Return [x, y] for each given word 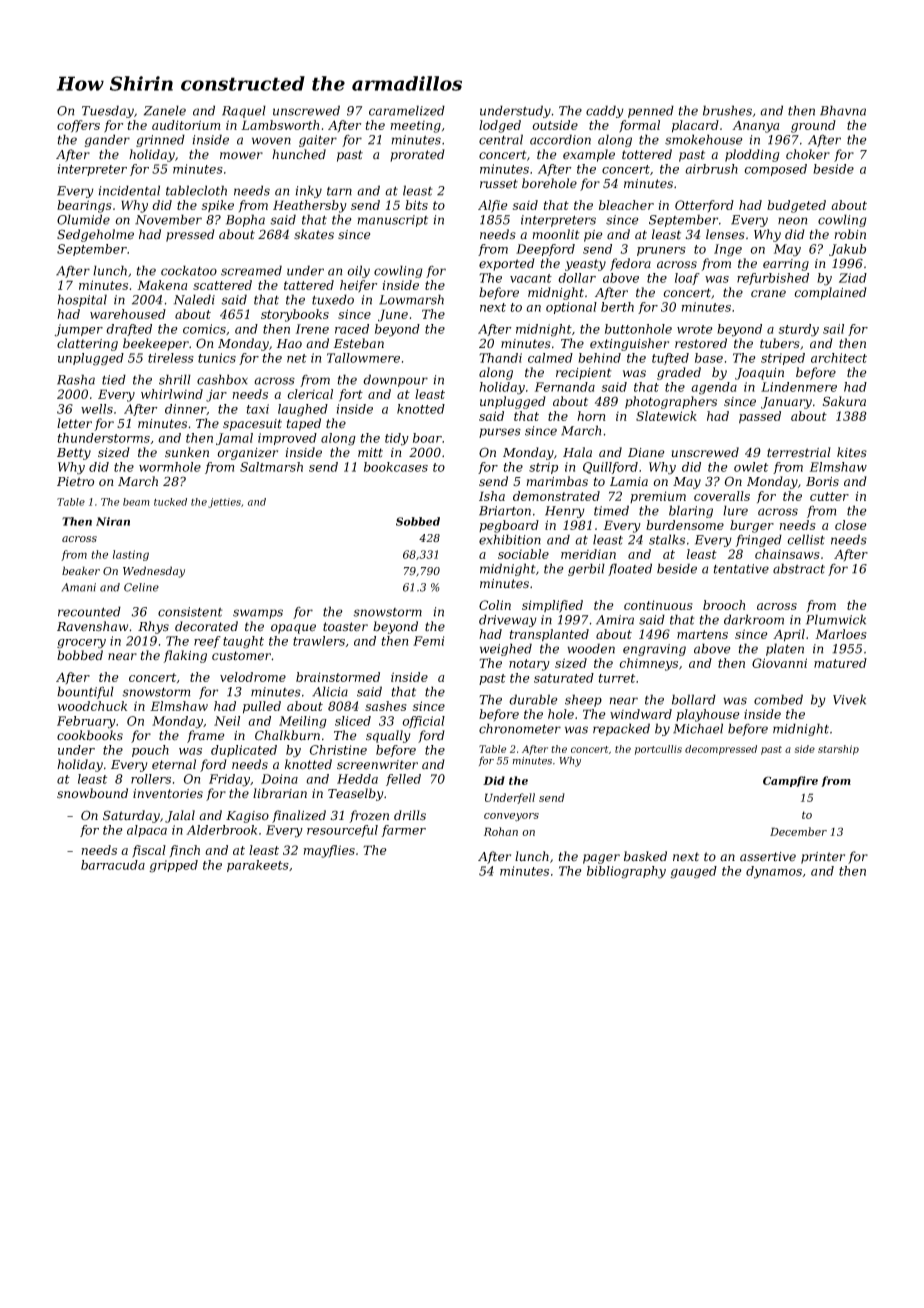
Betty [74, 454]
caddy [605, 111]
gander [107, 140]
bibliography [626, 872]
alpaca [147, 831]
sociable [523, 554]
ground [813, 126]
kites [852, 452]
